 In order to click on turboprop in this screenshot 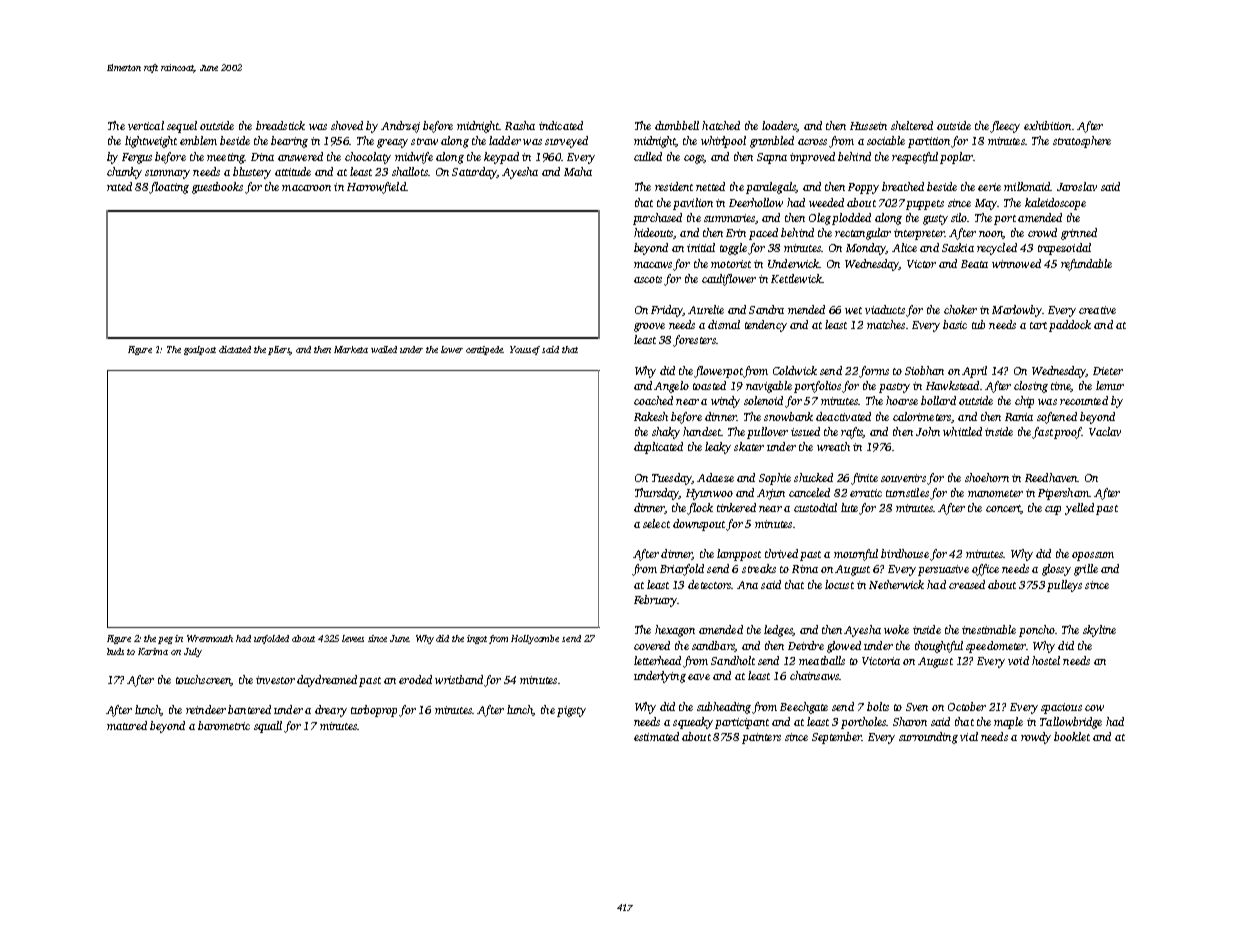, I will do `click(374, 711)`.
